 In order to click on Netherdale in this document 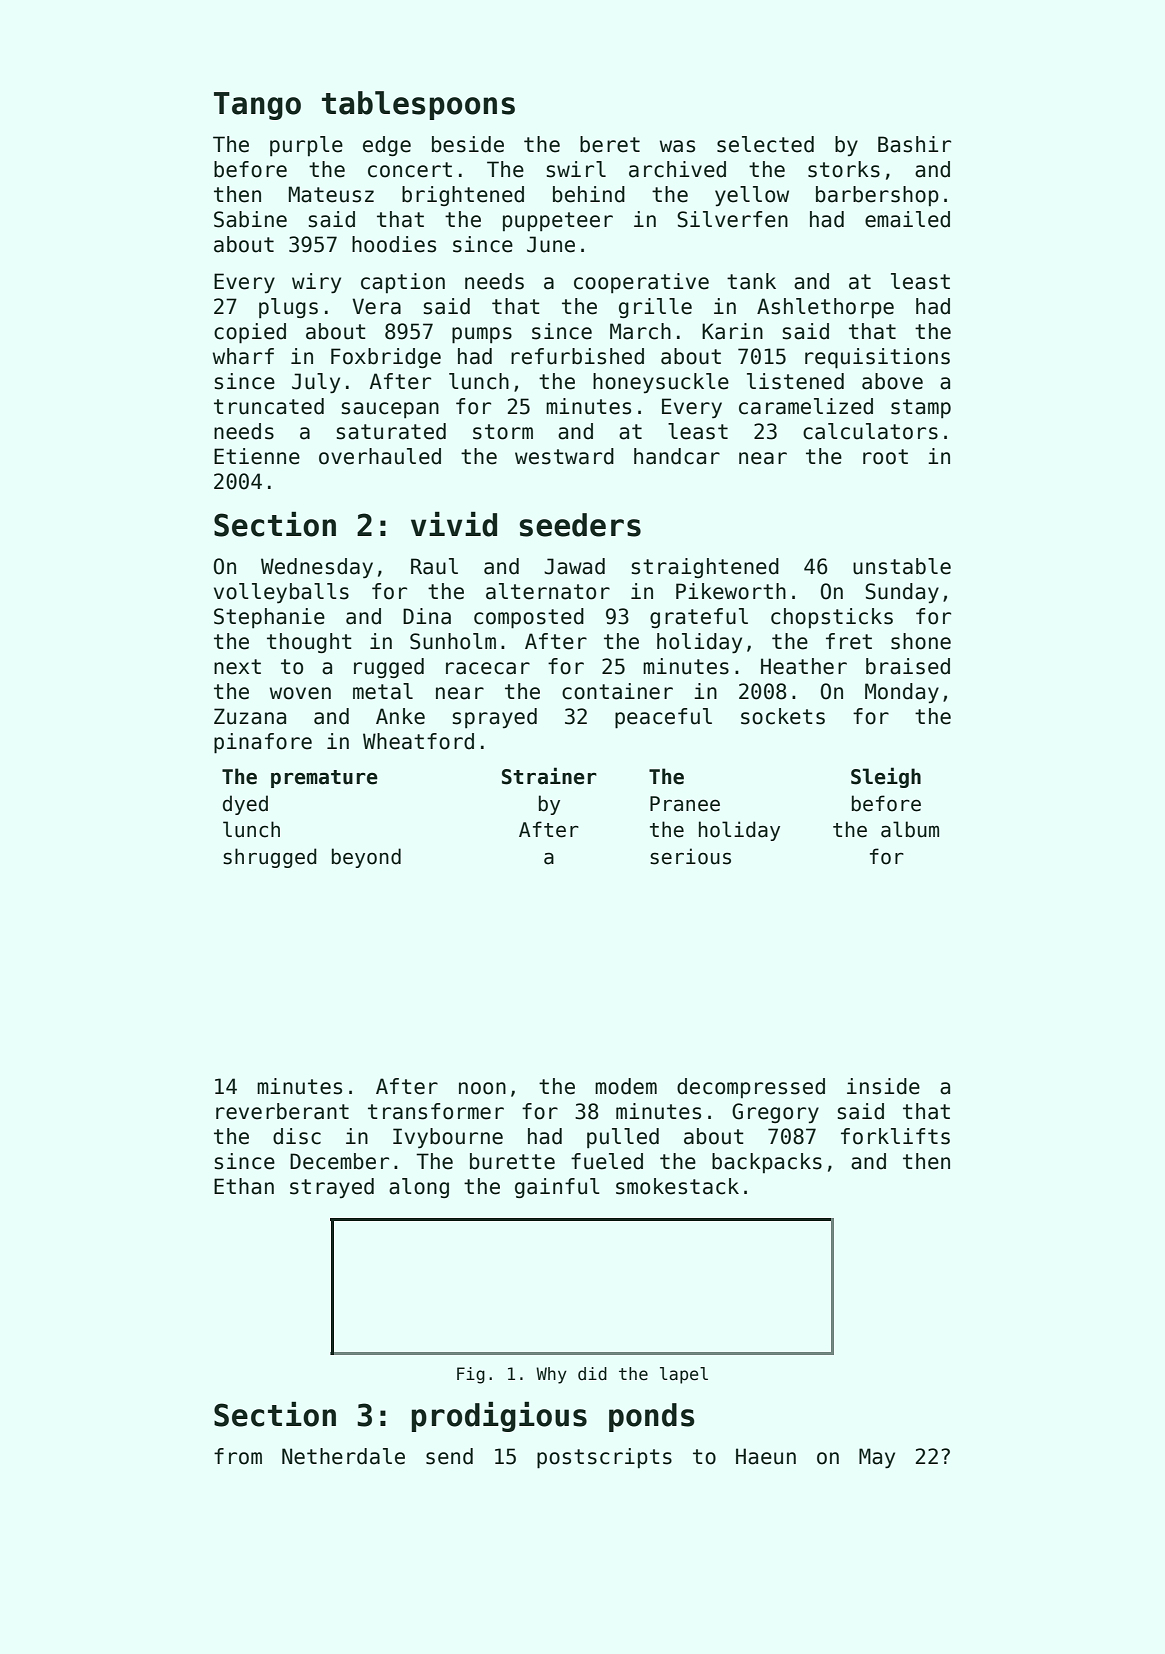, I will do `click(343, 1456)`.
